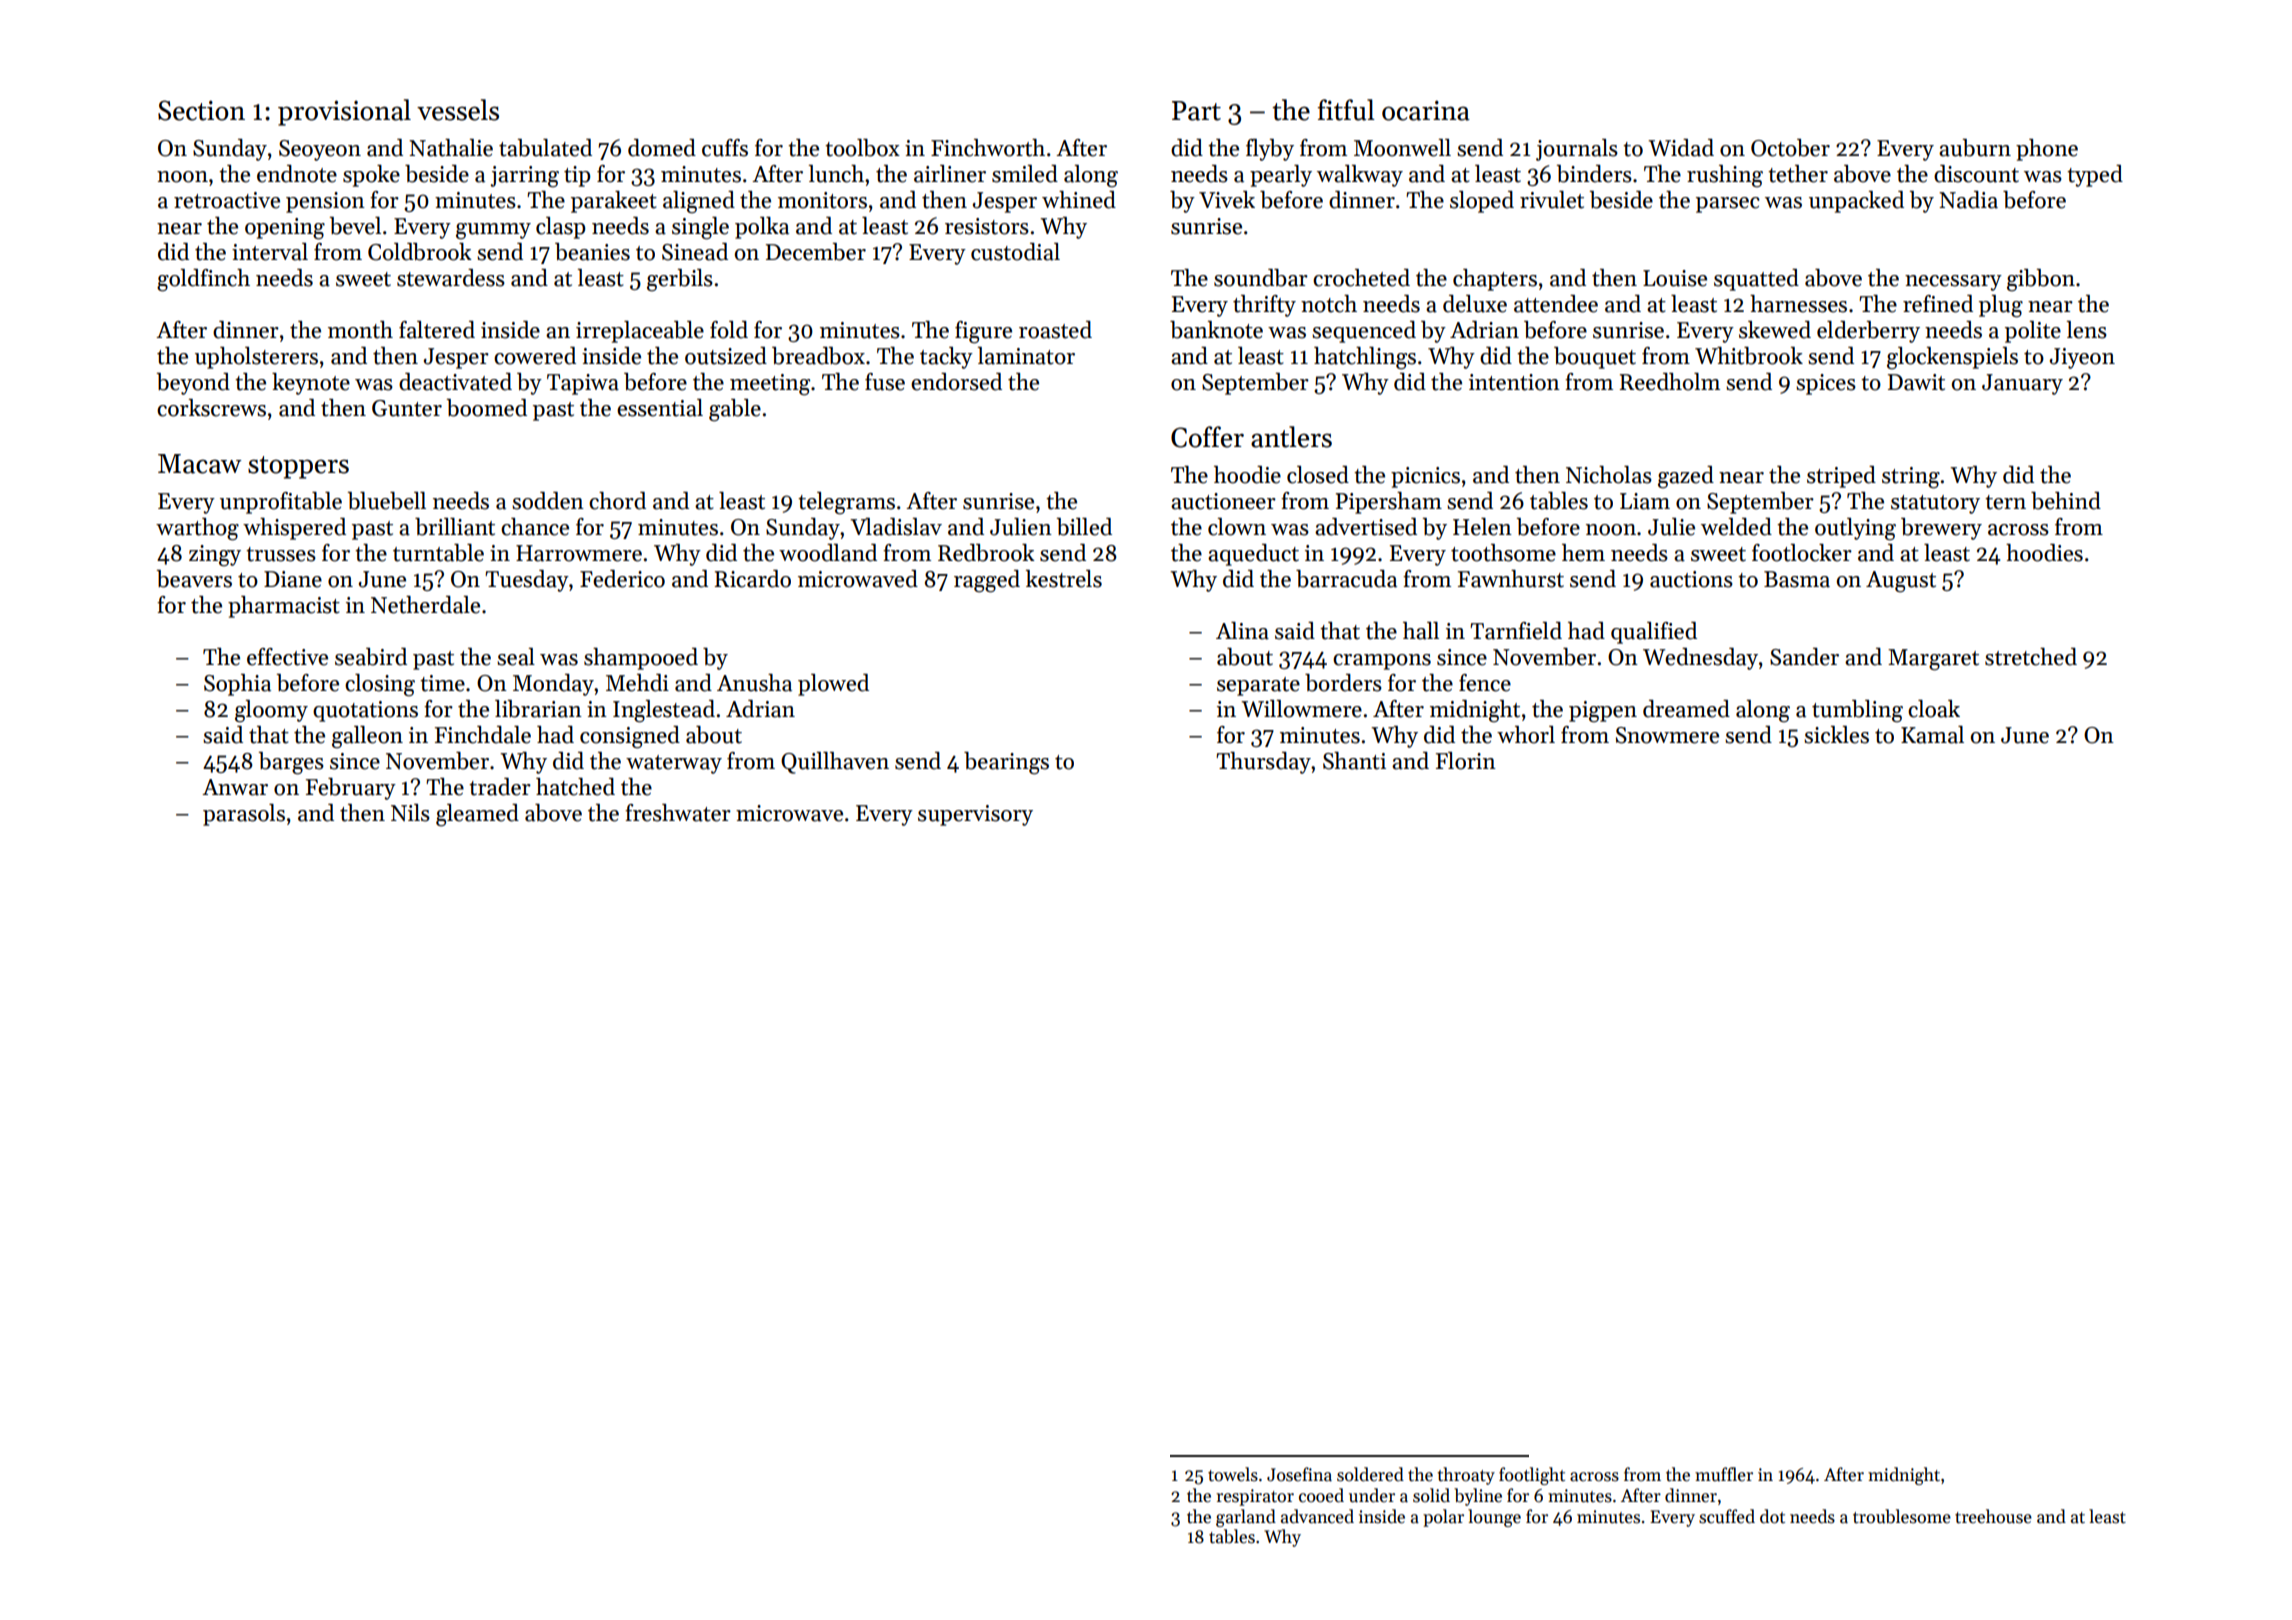 This page has width=2292, height=1620. What do you see at coordinates (2095, 176) in the page?
I see `typed` at bounding box center [2095, 176].
